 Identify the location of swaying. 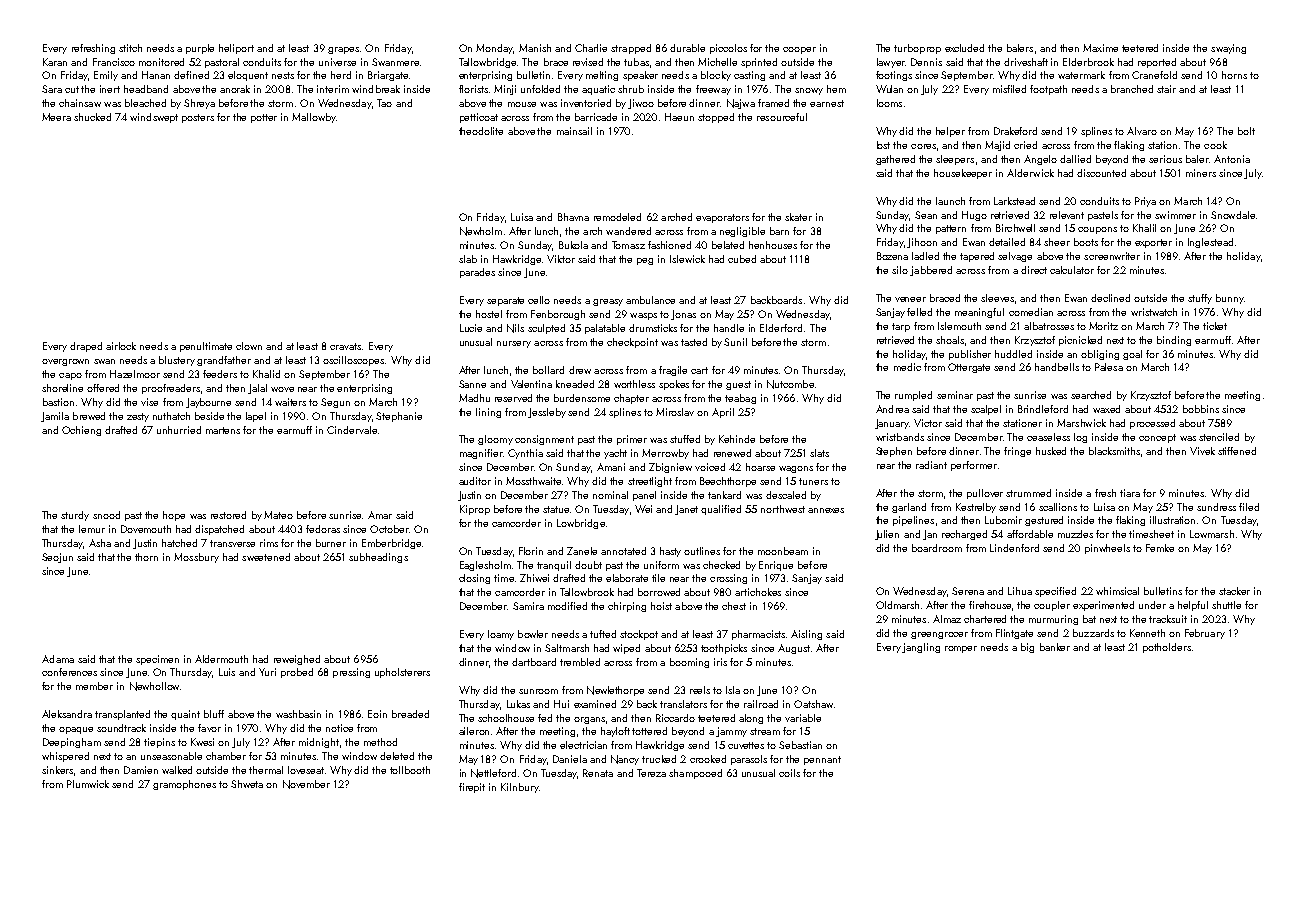
(1228, 49).
